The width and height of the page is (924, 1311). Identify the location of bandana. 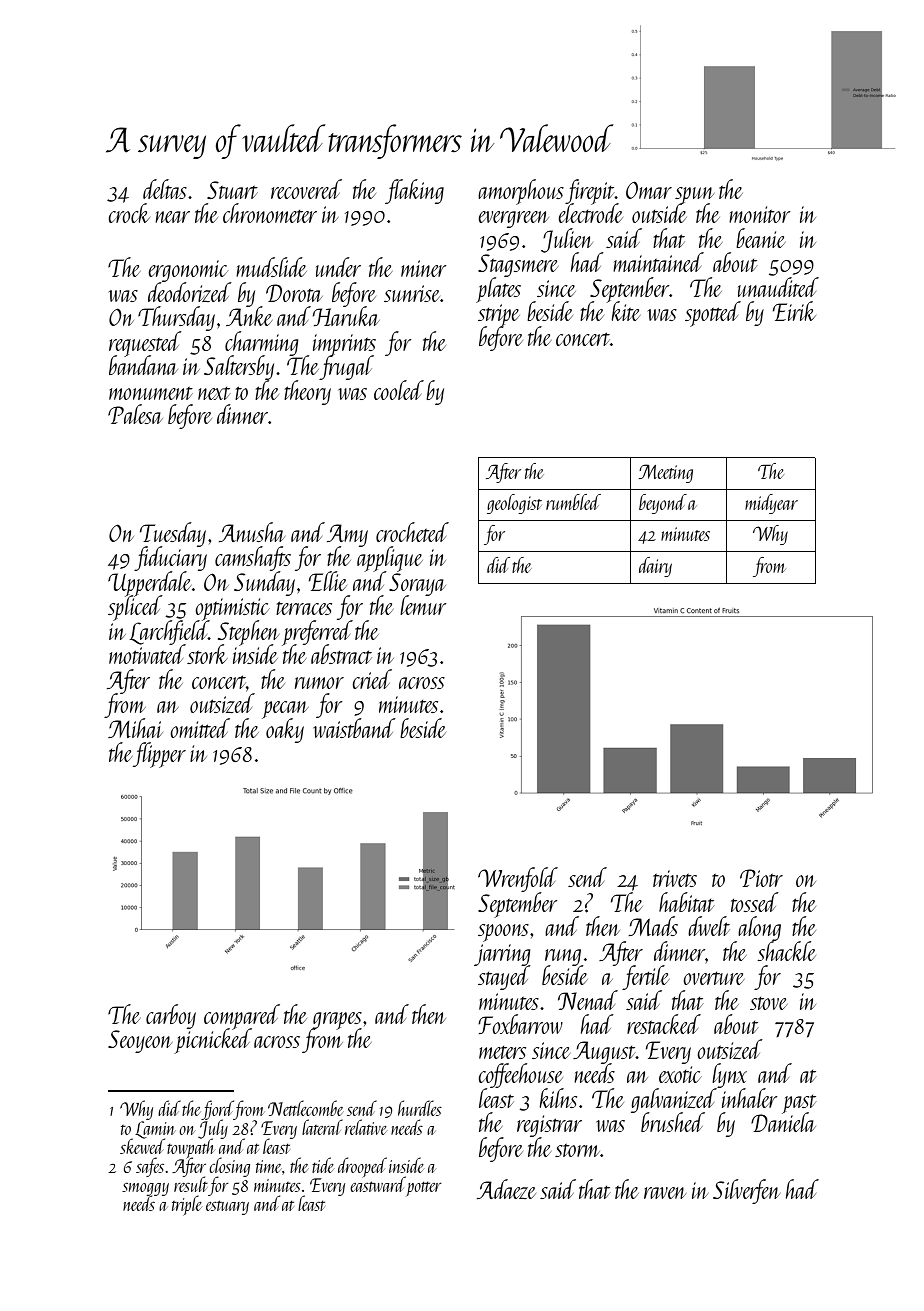
(143, 365).
